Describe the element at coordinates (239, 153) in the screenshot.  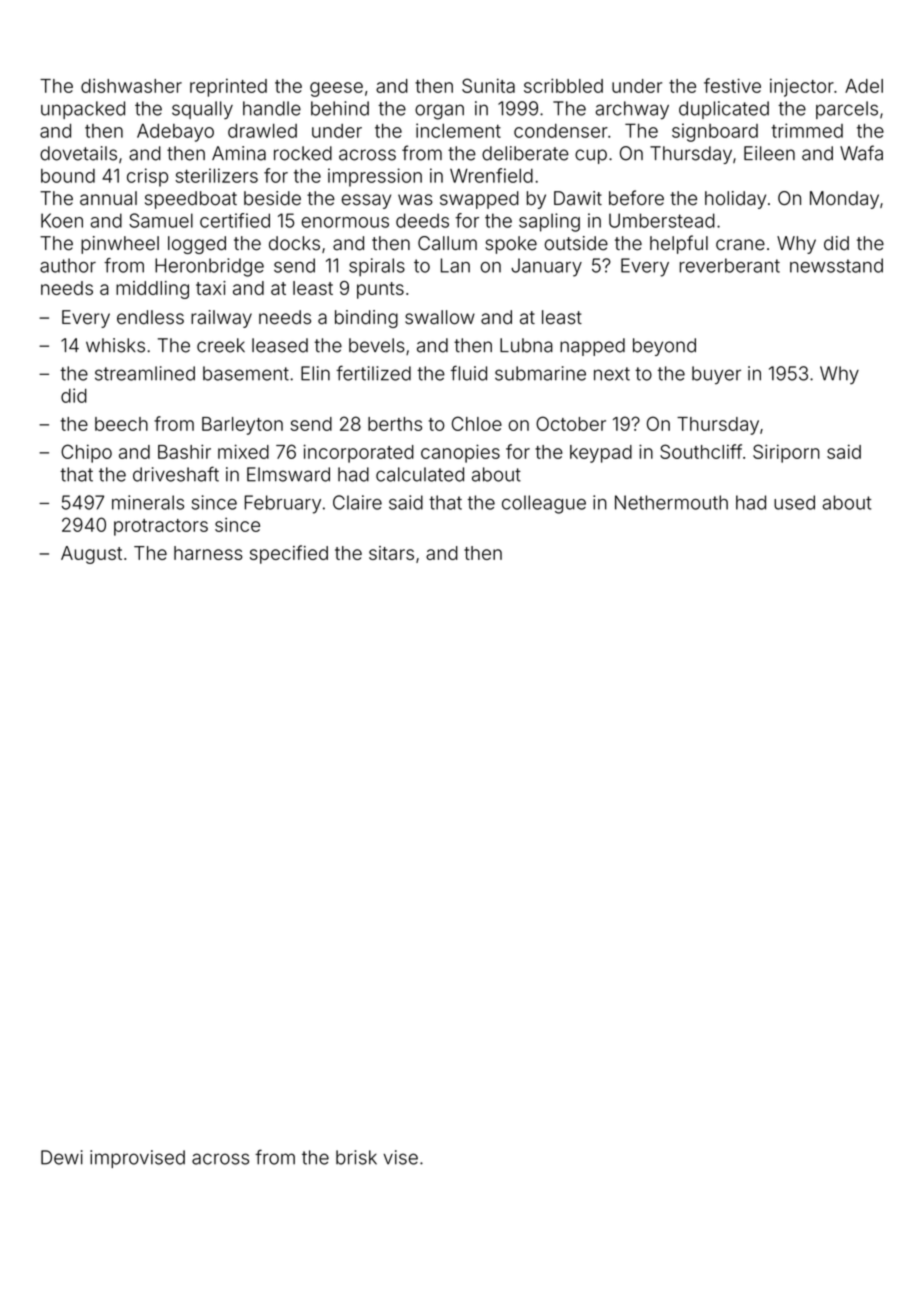
I see `Amina` at that location.
